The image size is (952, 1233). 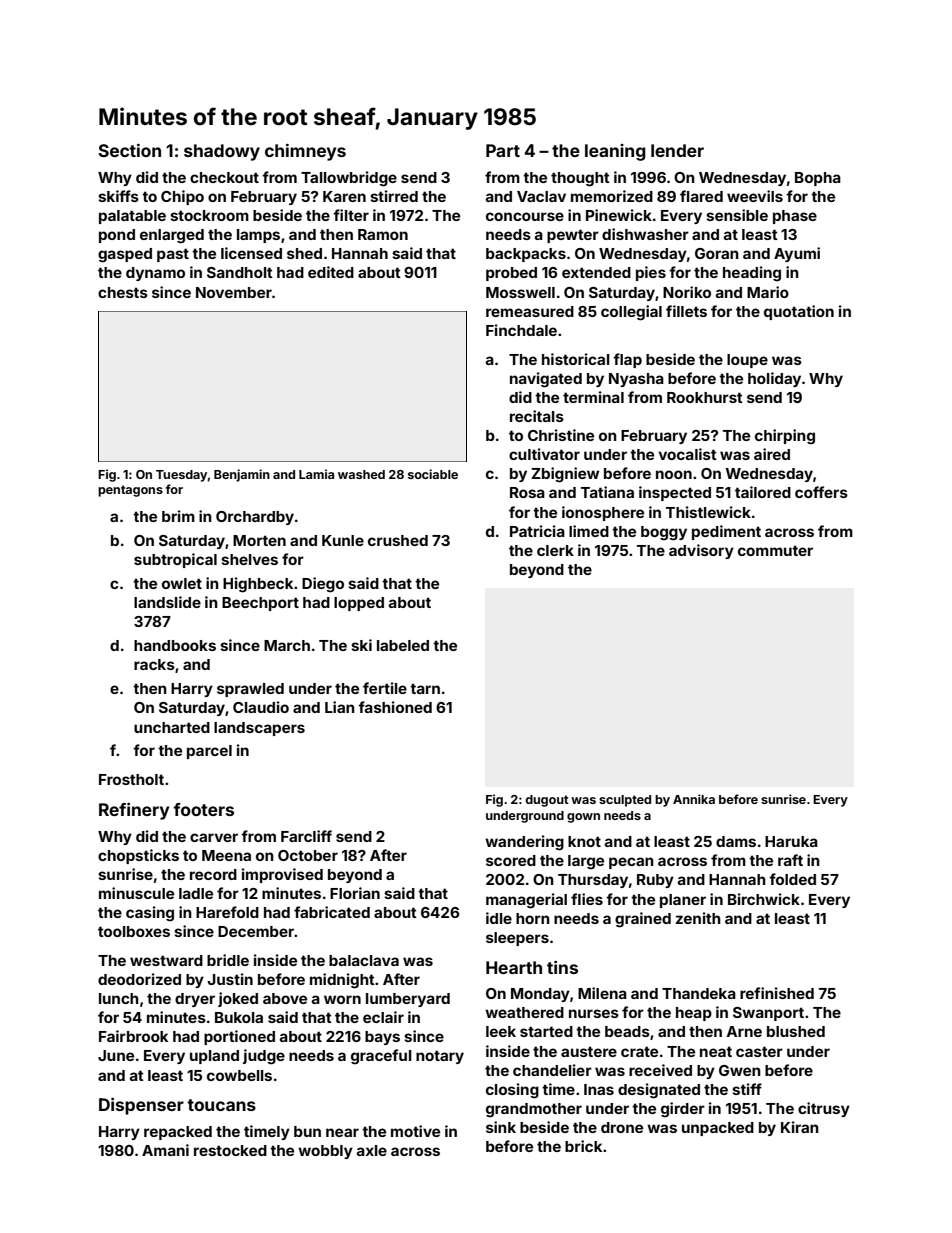 What do you see at coordinates (340, 707) in the screenshot?
I see `Lian` at bounding box center [340, 707].
